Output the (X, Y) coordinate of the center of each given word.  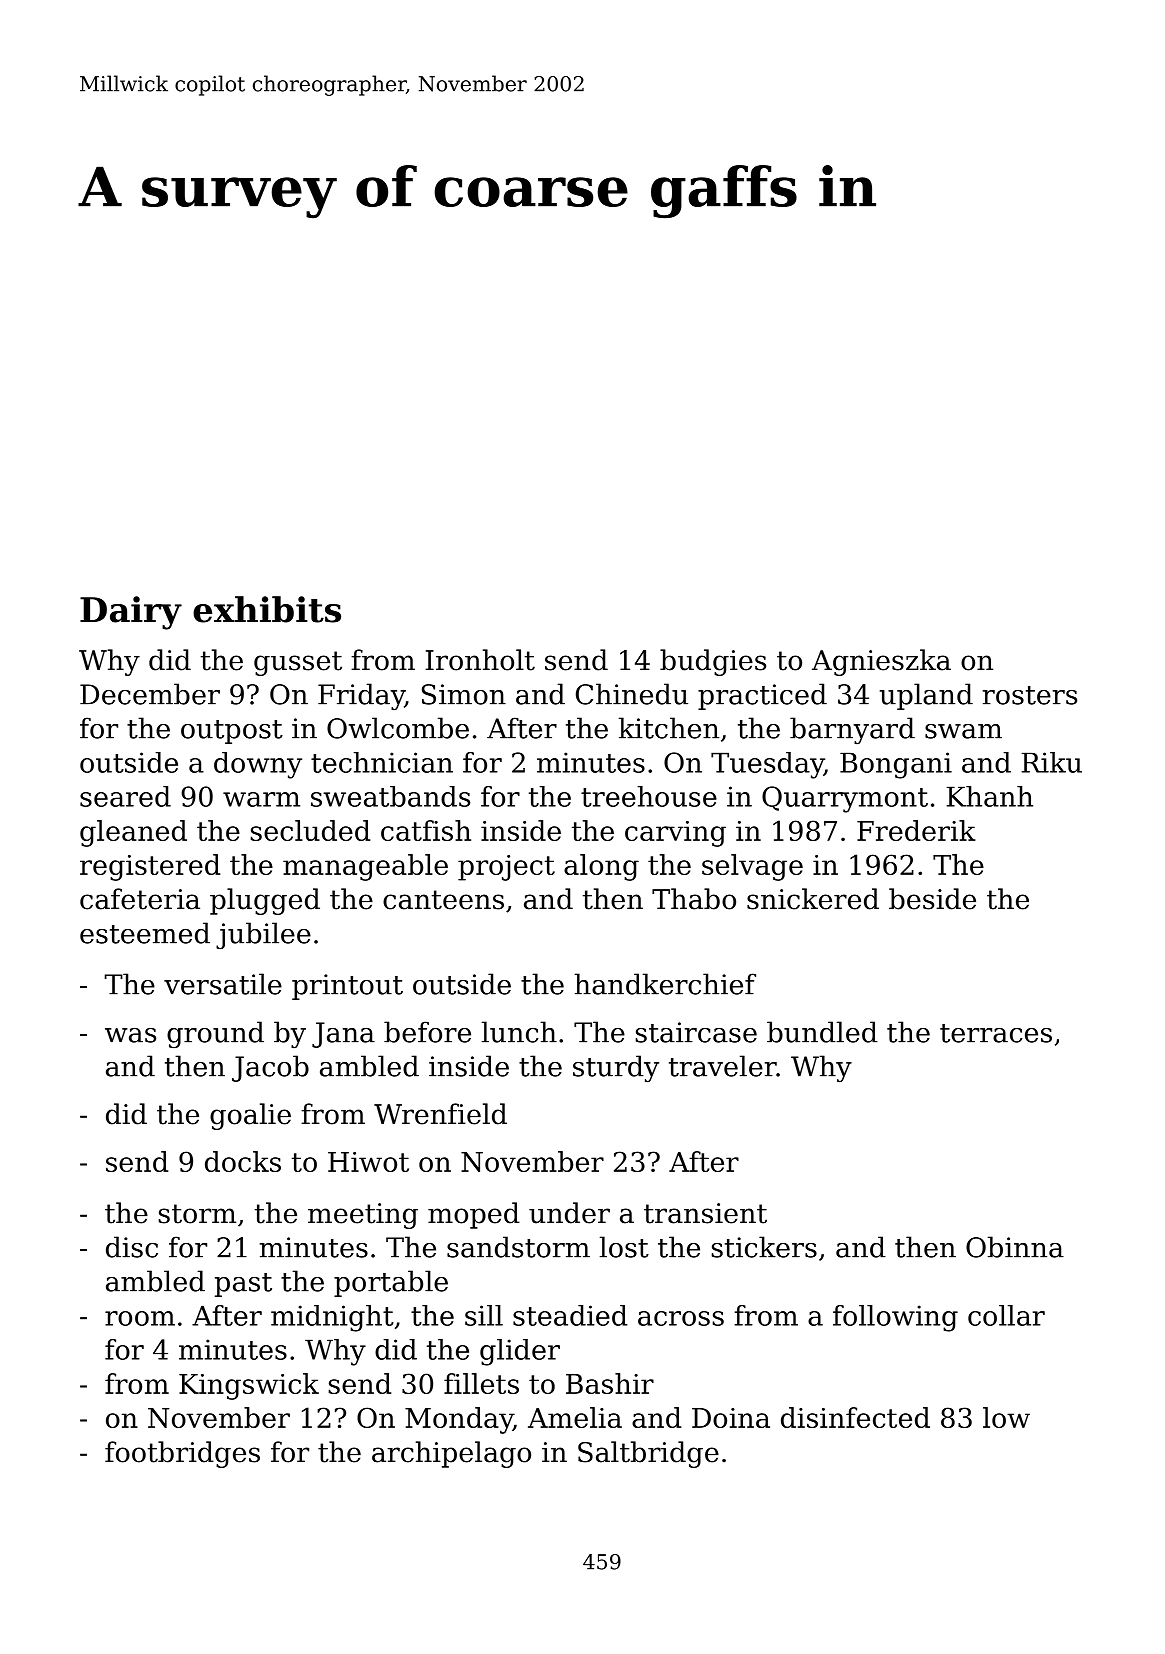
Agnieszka (881, 662)
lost (624, 1247)
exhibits (267, 609)
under (569, 1213)
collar (1006, 1315)
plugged (265, 901)
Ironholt (480, 660)
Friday (361, 696)
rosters (1030, 695)
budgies (713, 662)
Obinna (1015, 1247)
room (140, 1318)
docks (243, 1161)
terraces (996, 1033)
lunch (519, 1032)
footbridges (182, 1454)
